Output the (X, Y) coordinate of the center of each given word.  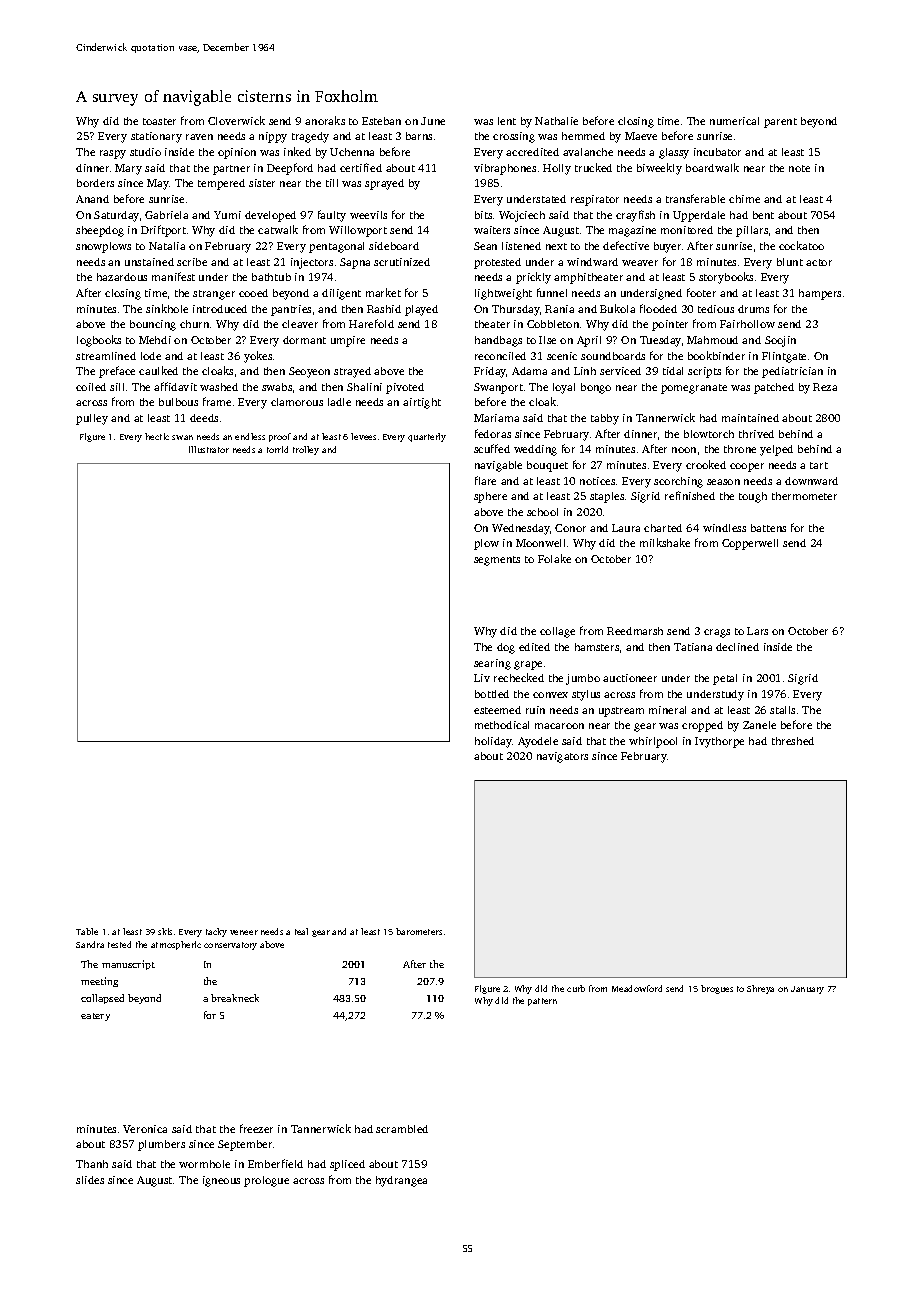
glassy (674, 153)
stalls (782, 710)
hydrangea (401, 1181)
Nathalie (556, 121)
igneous (221, 1181)
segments (497, 561)
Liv (482, 678)
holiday (493, 742)
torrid (277, 449)
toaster (159, 121)
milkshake (665, 542)
